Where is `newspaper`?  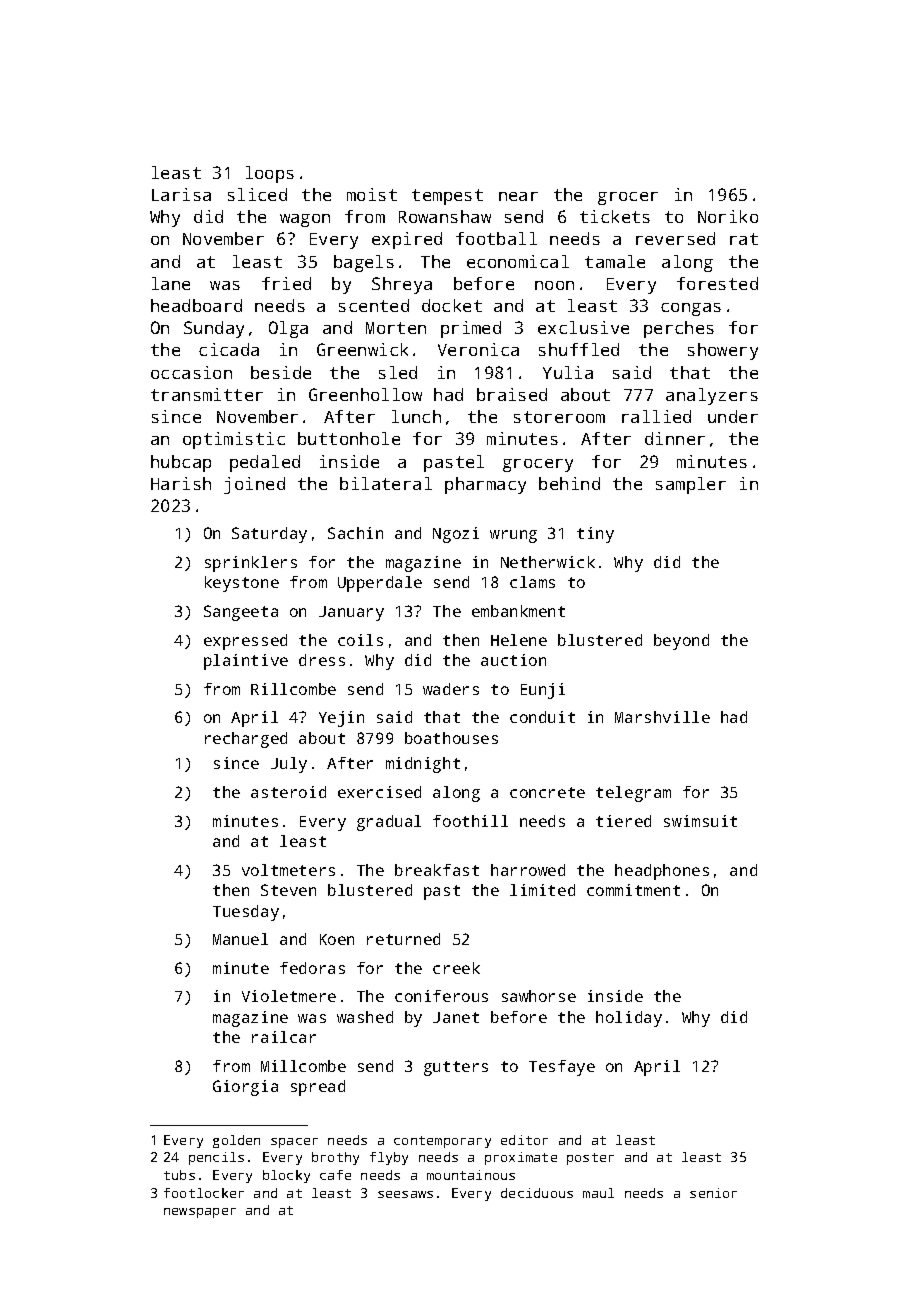
newspaper is located at coordinates (200, 1213).
